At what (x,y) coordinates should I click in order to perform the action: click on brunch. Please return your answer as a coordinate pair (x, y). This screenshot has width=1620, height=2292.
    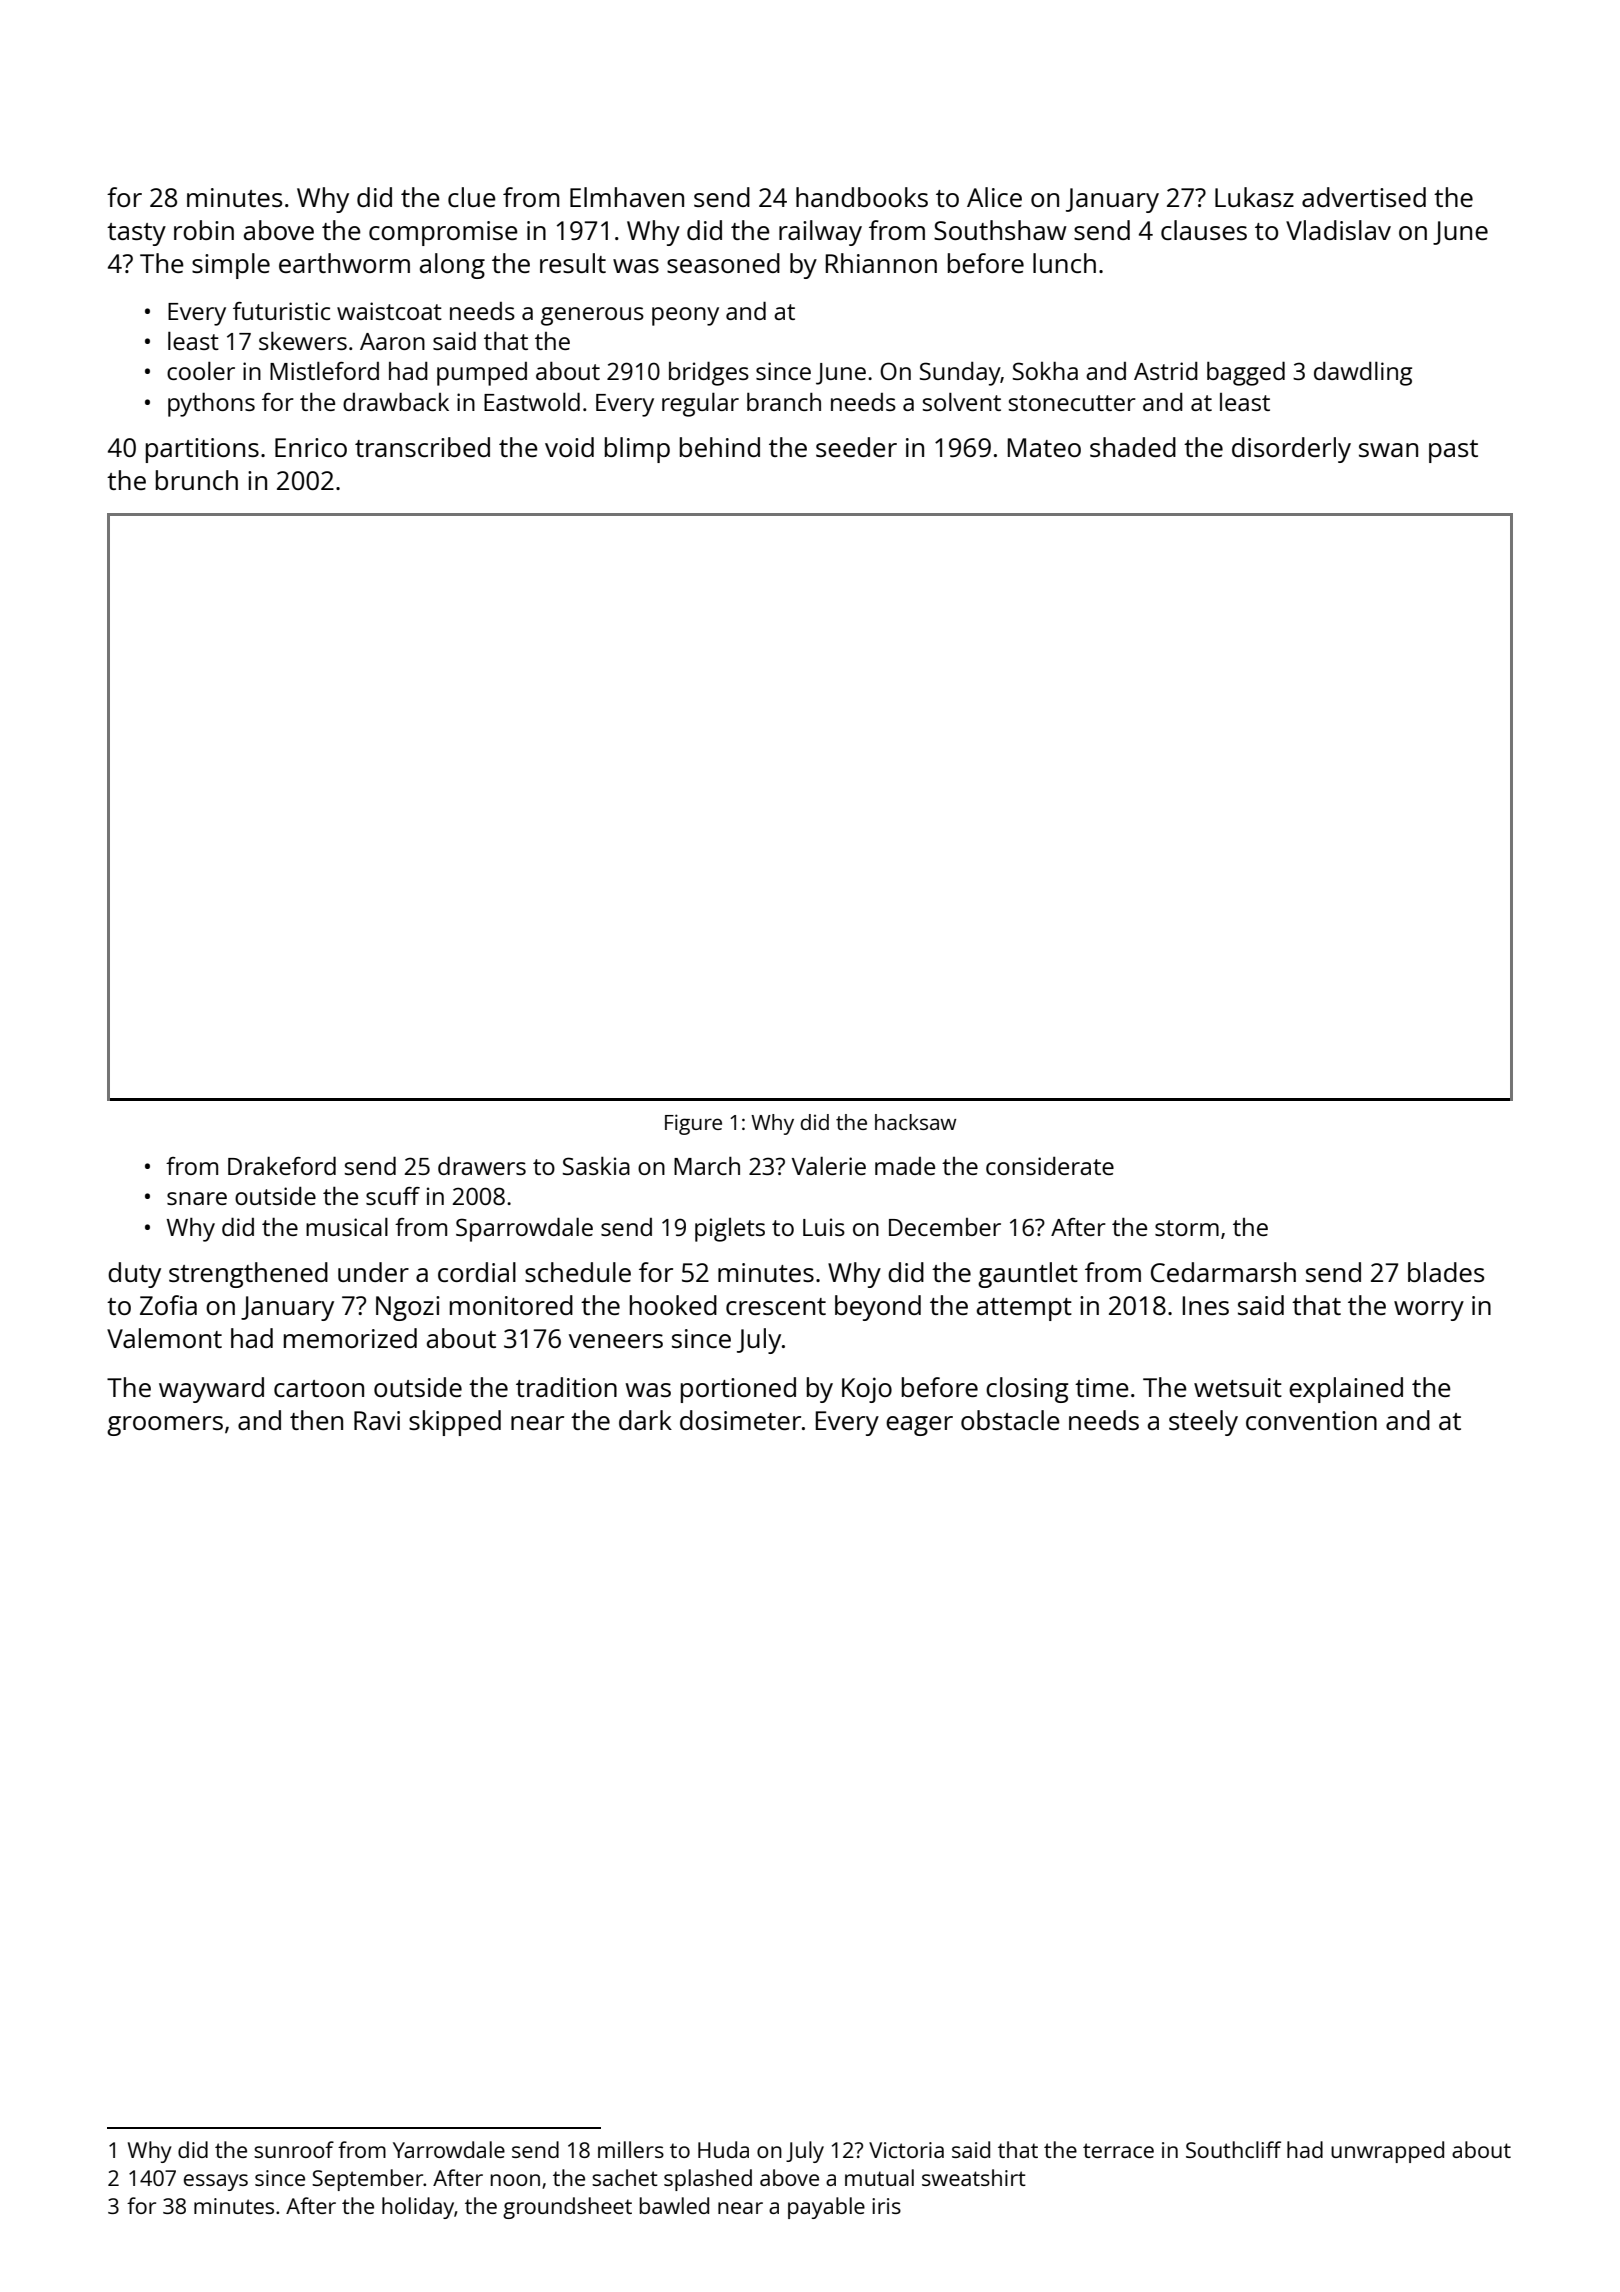
    Looking at the image, I should click on (197, 480).
